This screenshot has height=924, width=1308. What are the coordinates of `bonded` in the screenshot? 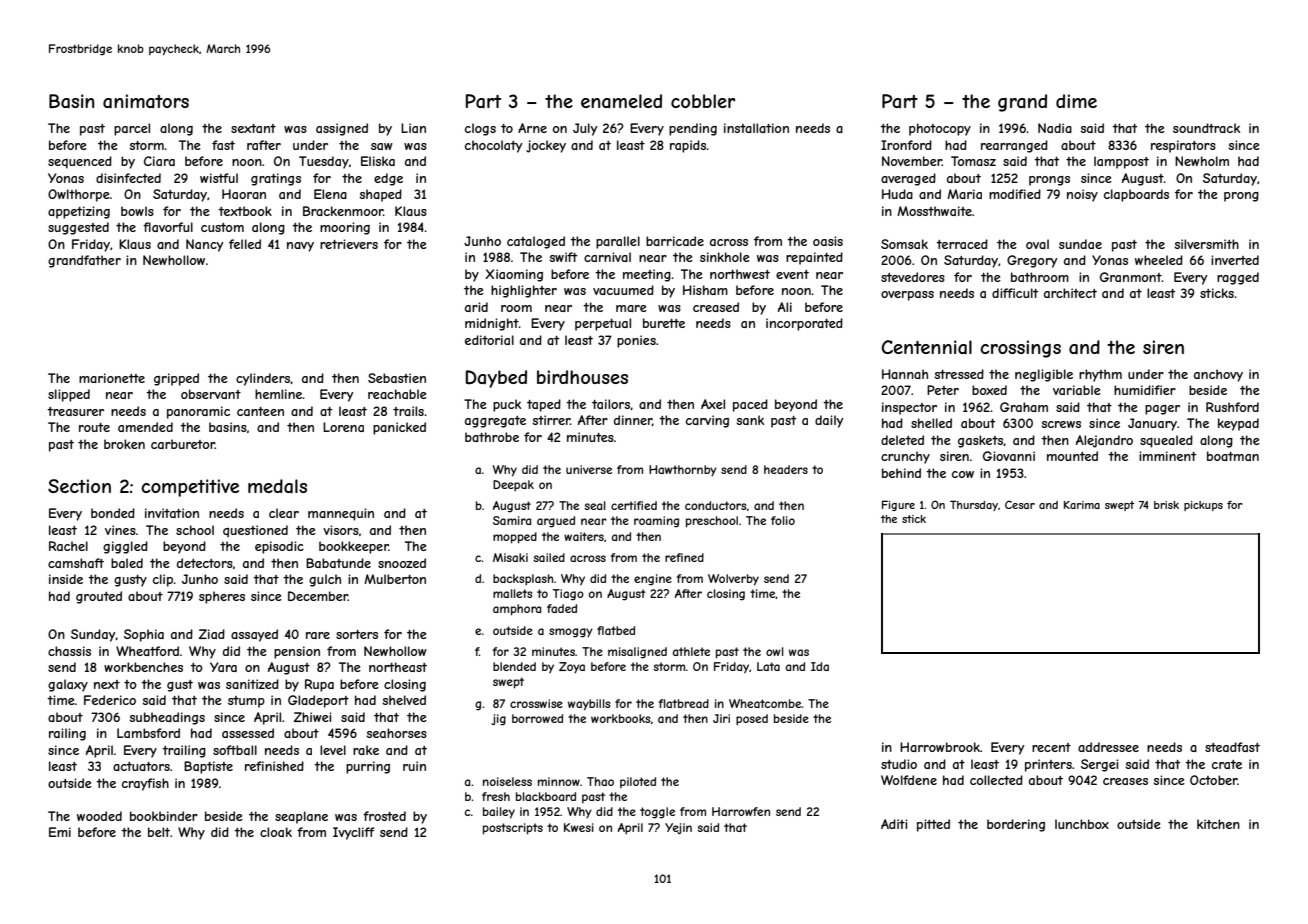 It's located at (113, 513).
